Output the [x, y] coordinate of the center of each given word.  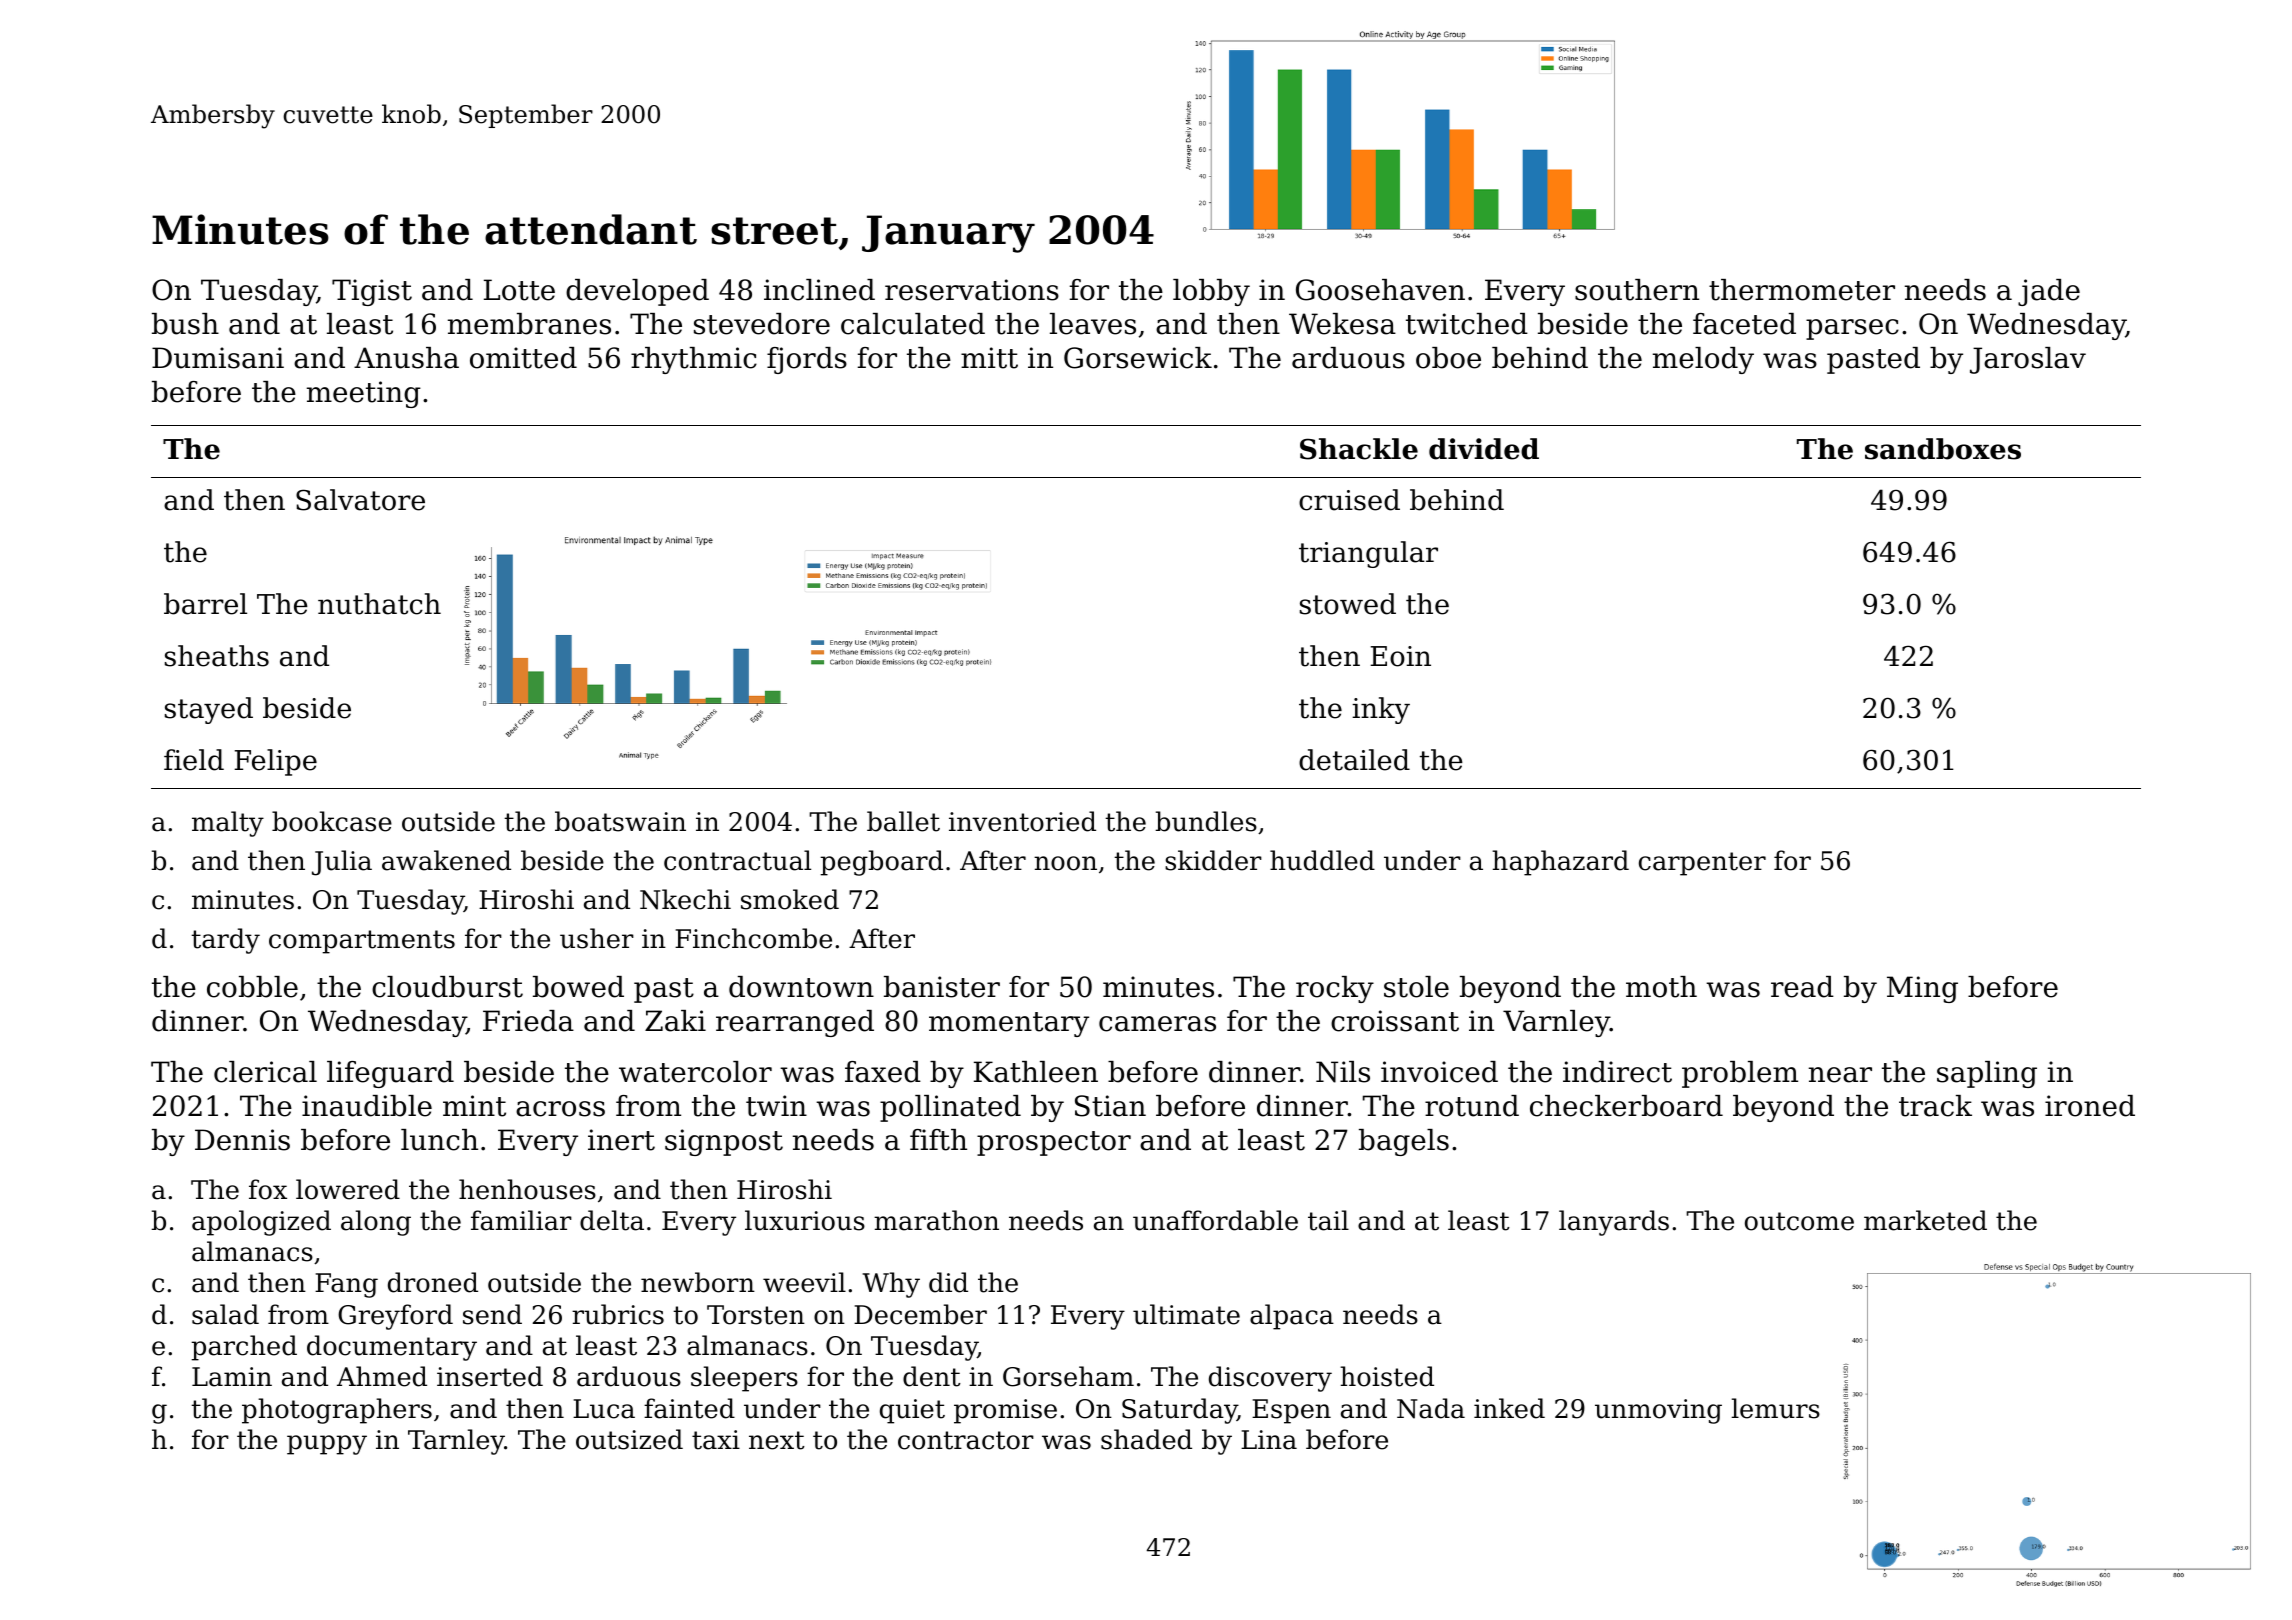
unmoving [1658, 1411]
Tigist [372, 292]
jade [2049, 292]
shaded [1146, 1439]
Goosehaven [1380, 290]
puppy [327, 1445]
